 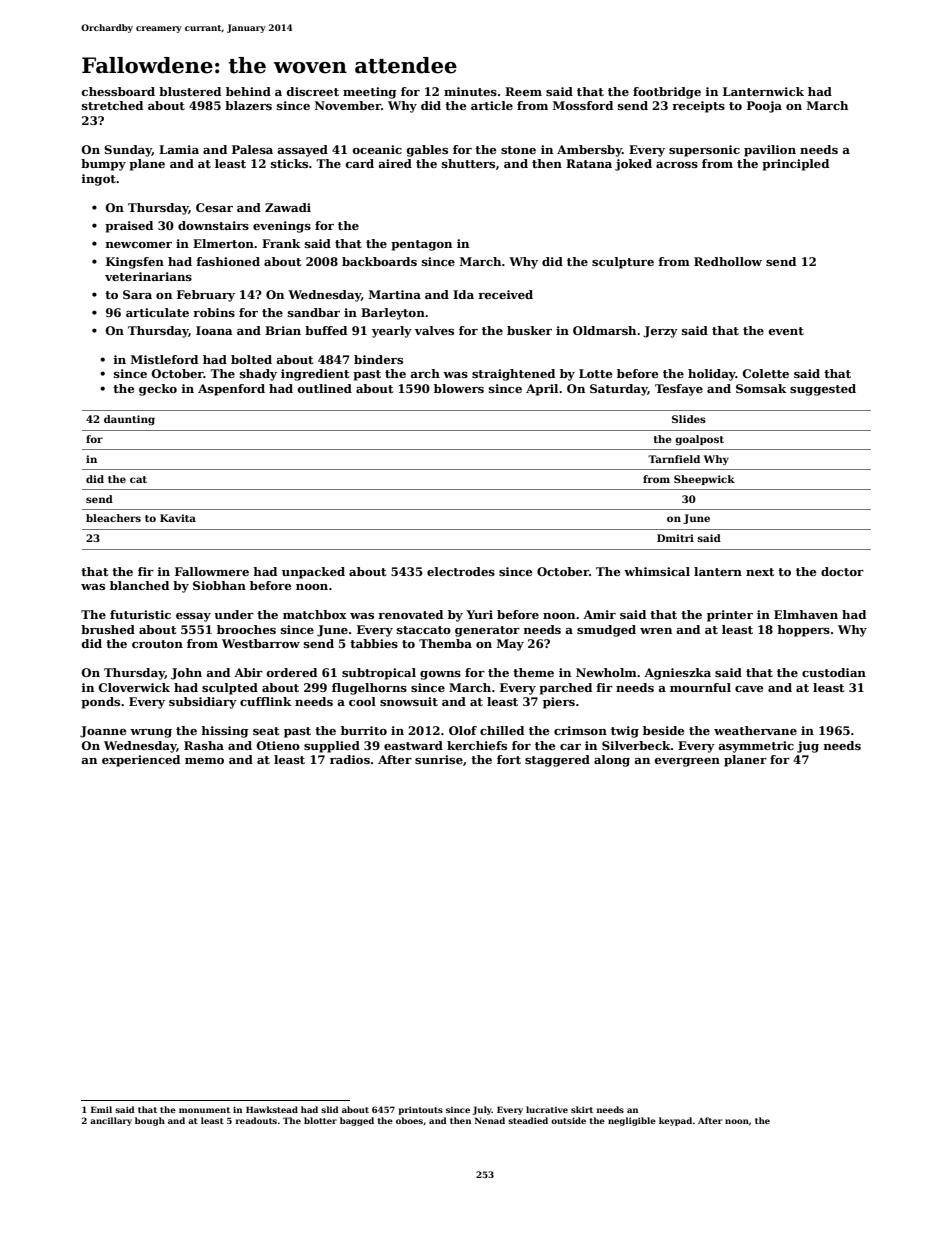 I want to click on holiday, so click(x=712, y=375).
